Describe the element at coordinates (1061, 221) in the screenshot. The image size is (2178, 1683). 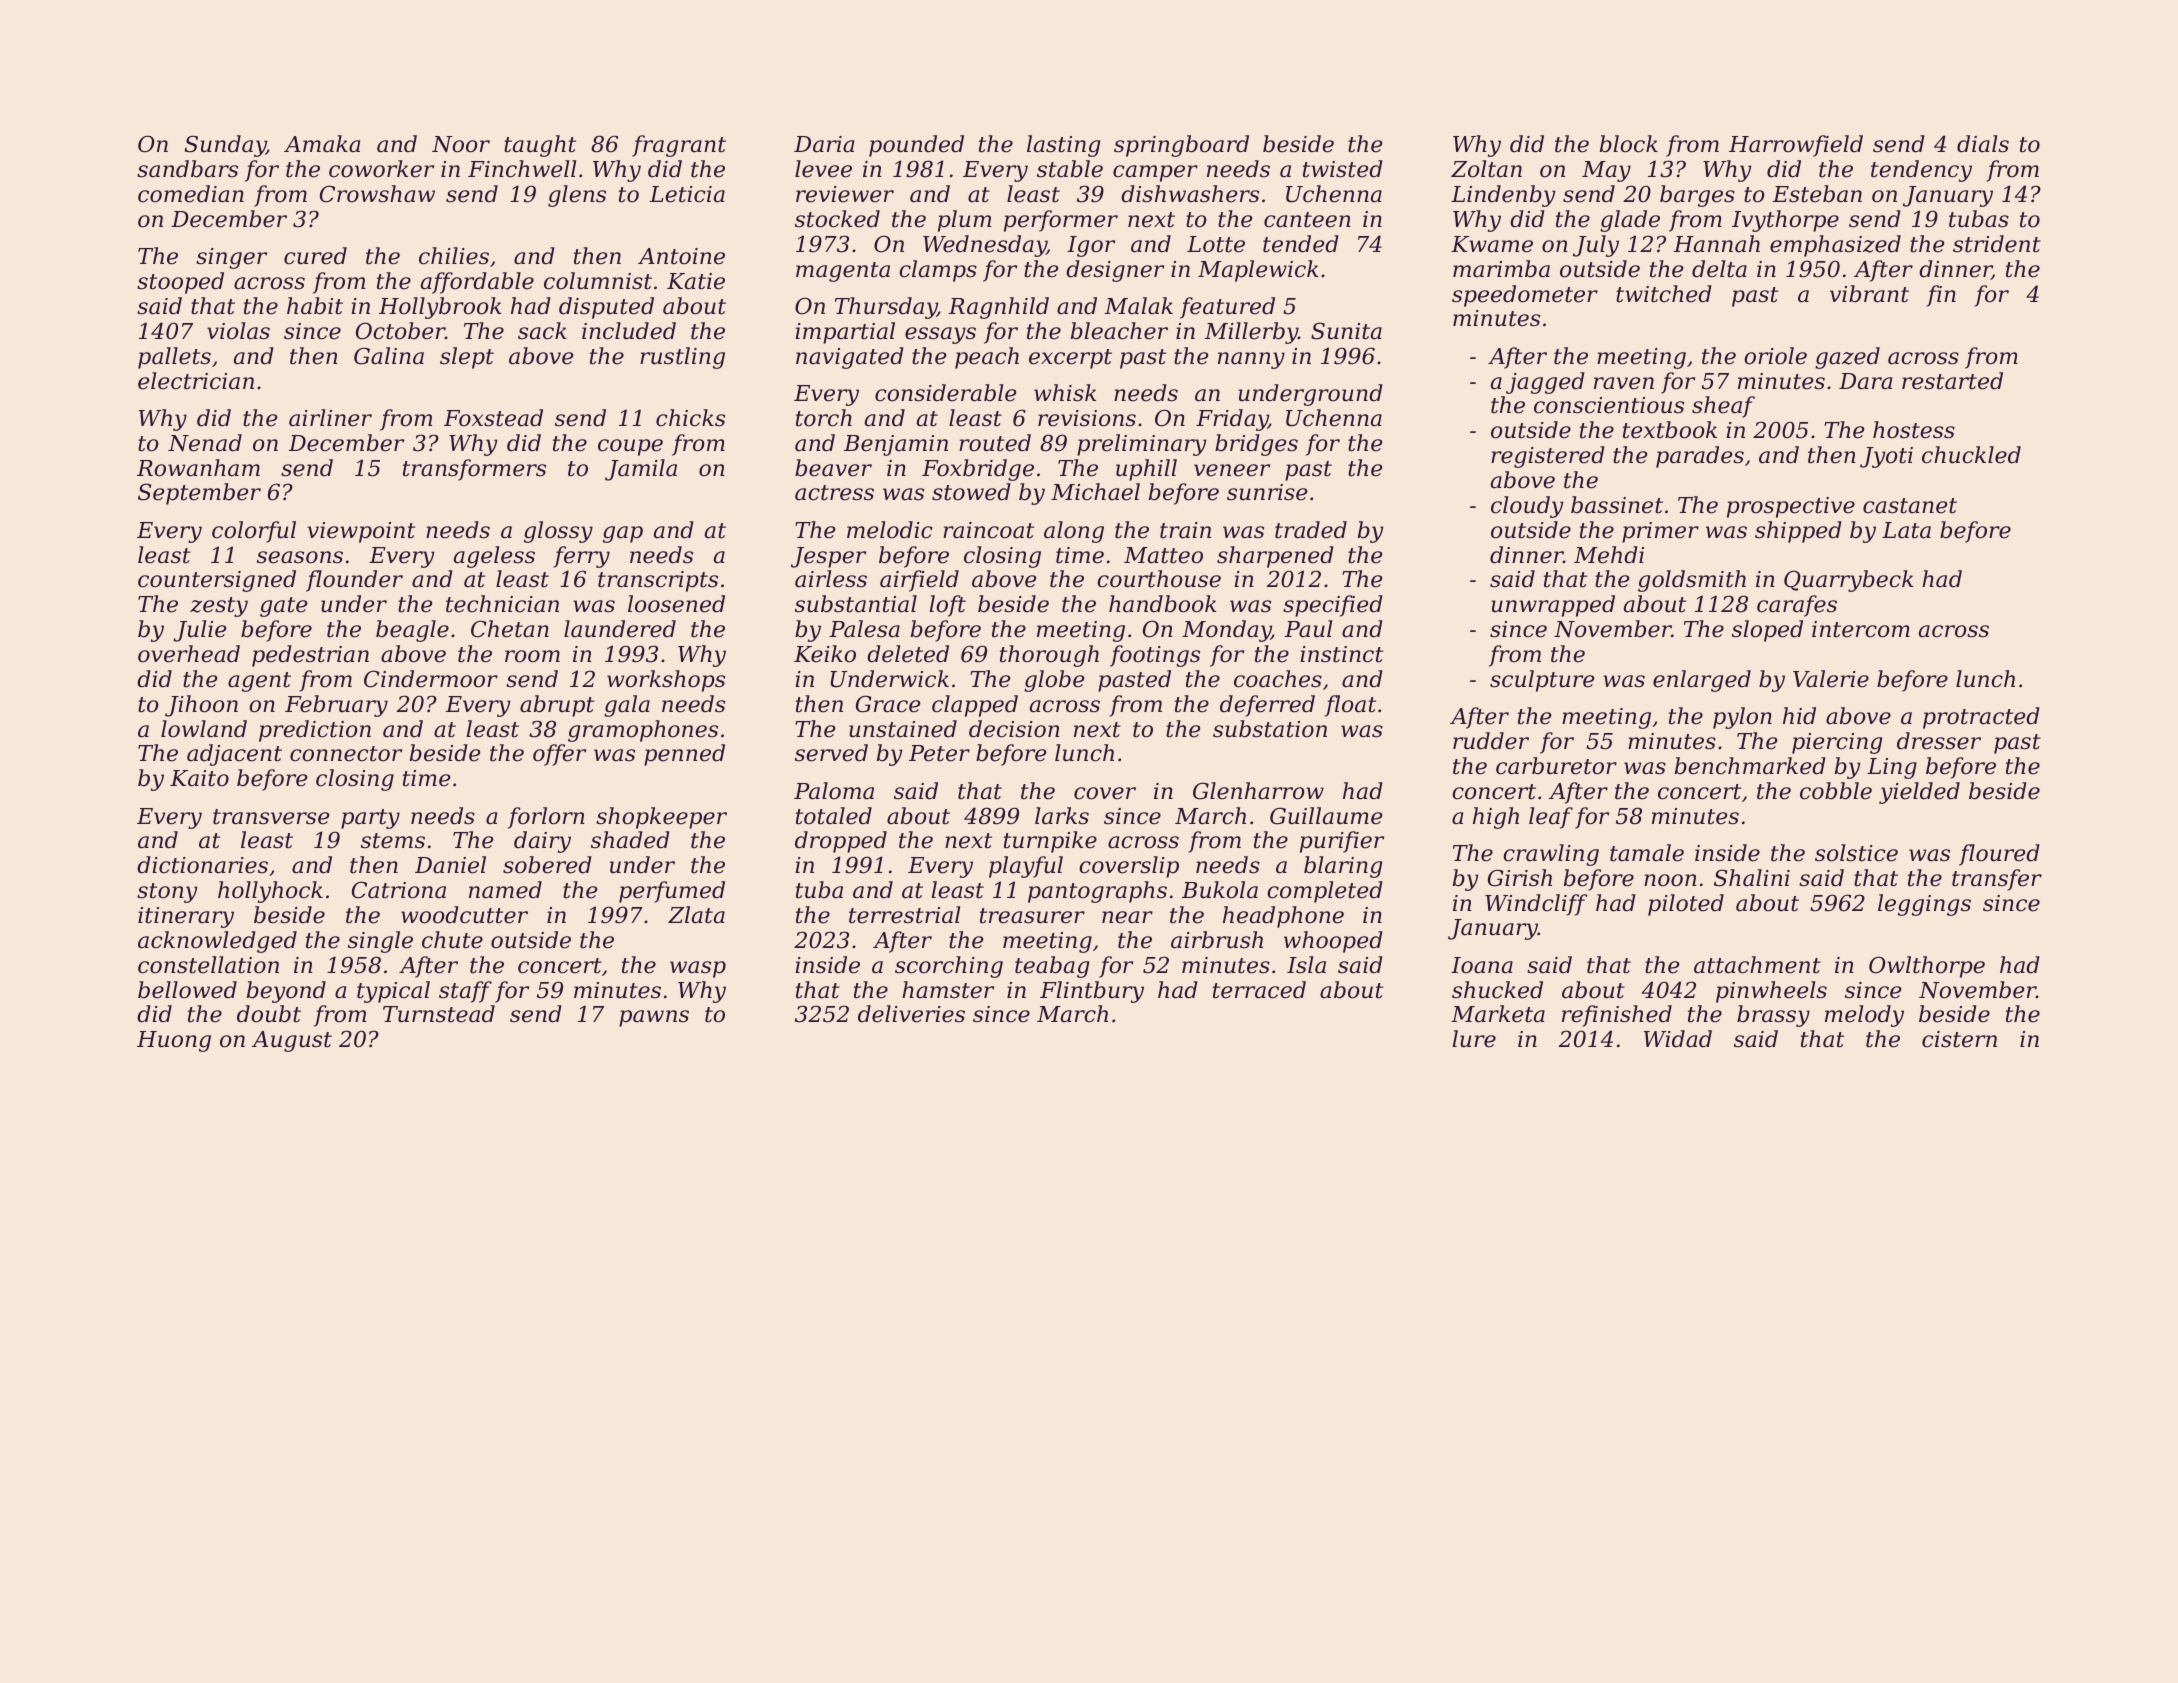
I see `performer` at that location.
